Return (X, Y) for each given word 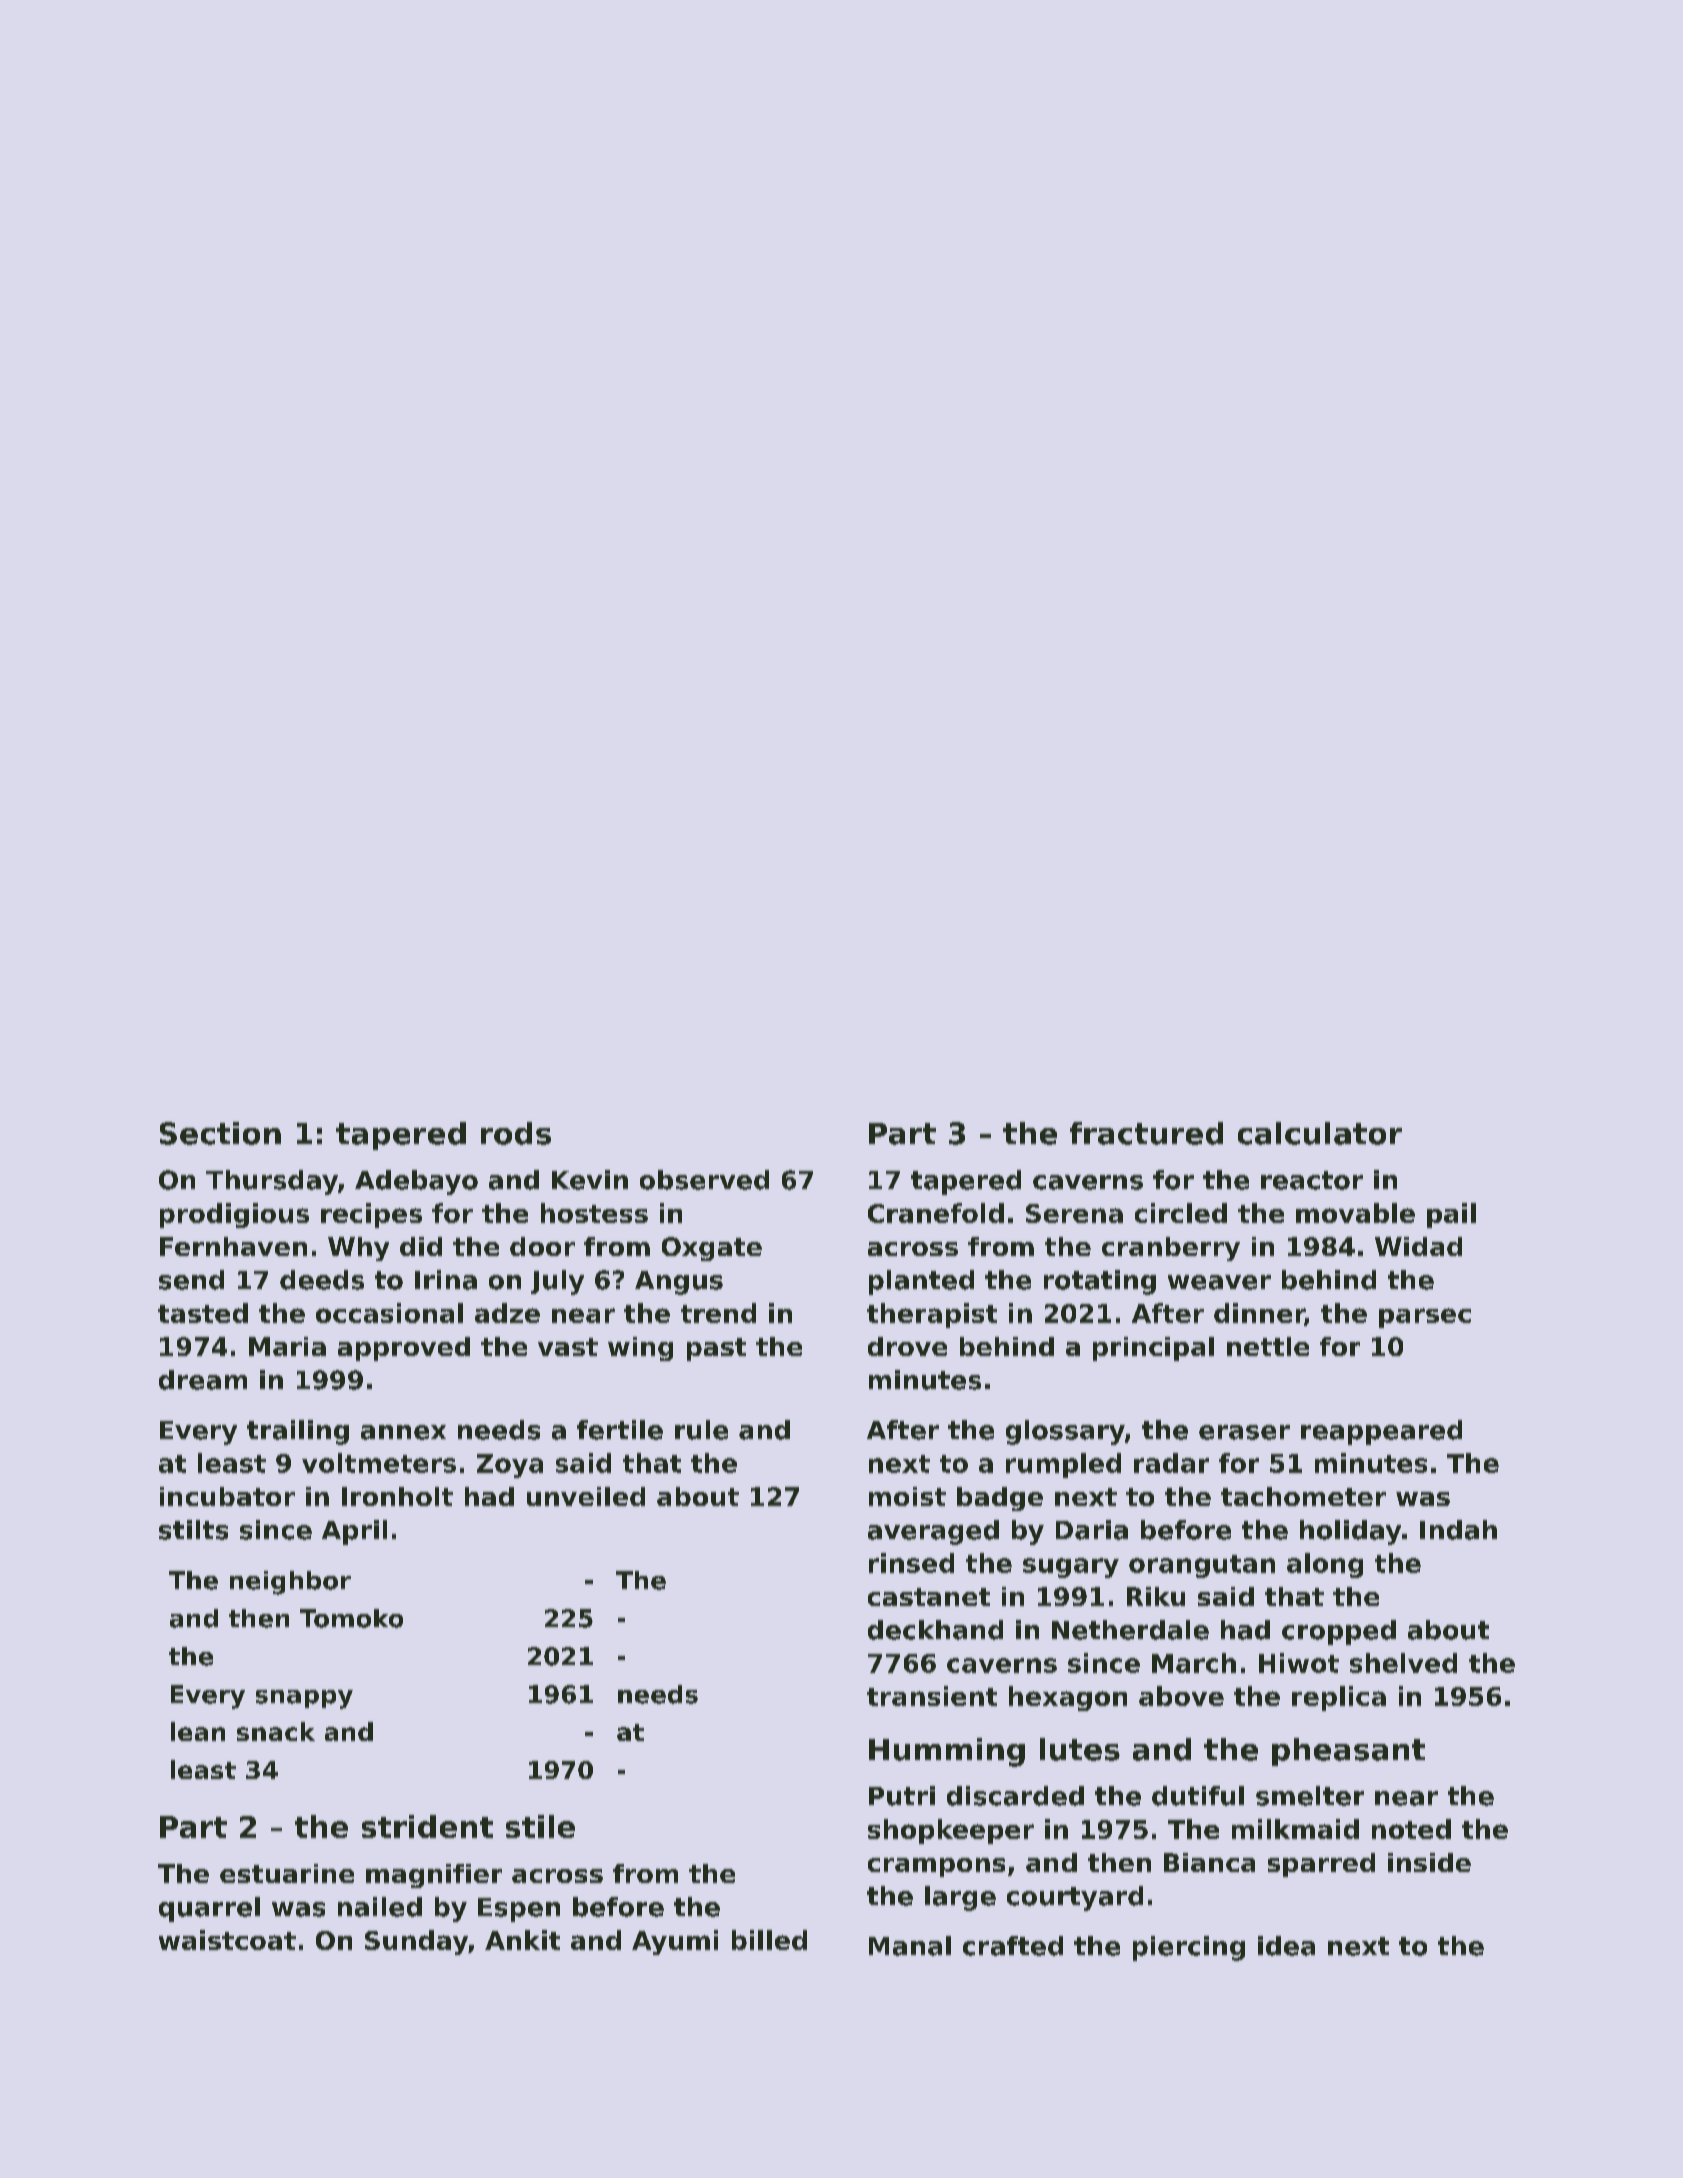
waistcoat (227, 1940)
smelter (1310, 1796)
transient (932, 1696)
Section (220, 1133)
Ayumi (675, 1942)
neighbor (290, 1583)
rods (516, 1133)
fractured (1146, 1133)
